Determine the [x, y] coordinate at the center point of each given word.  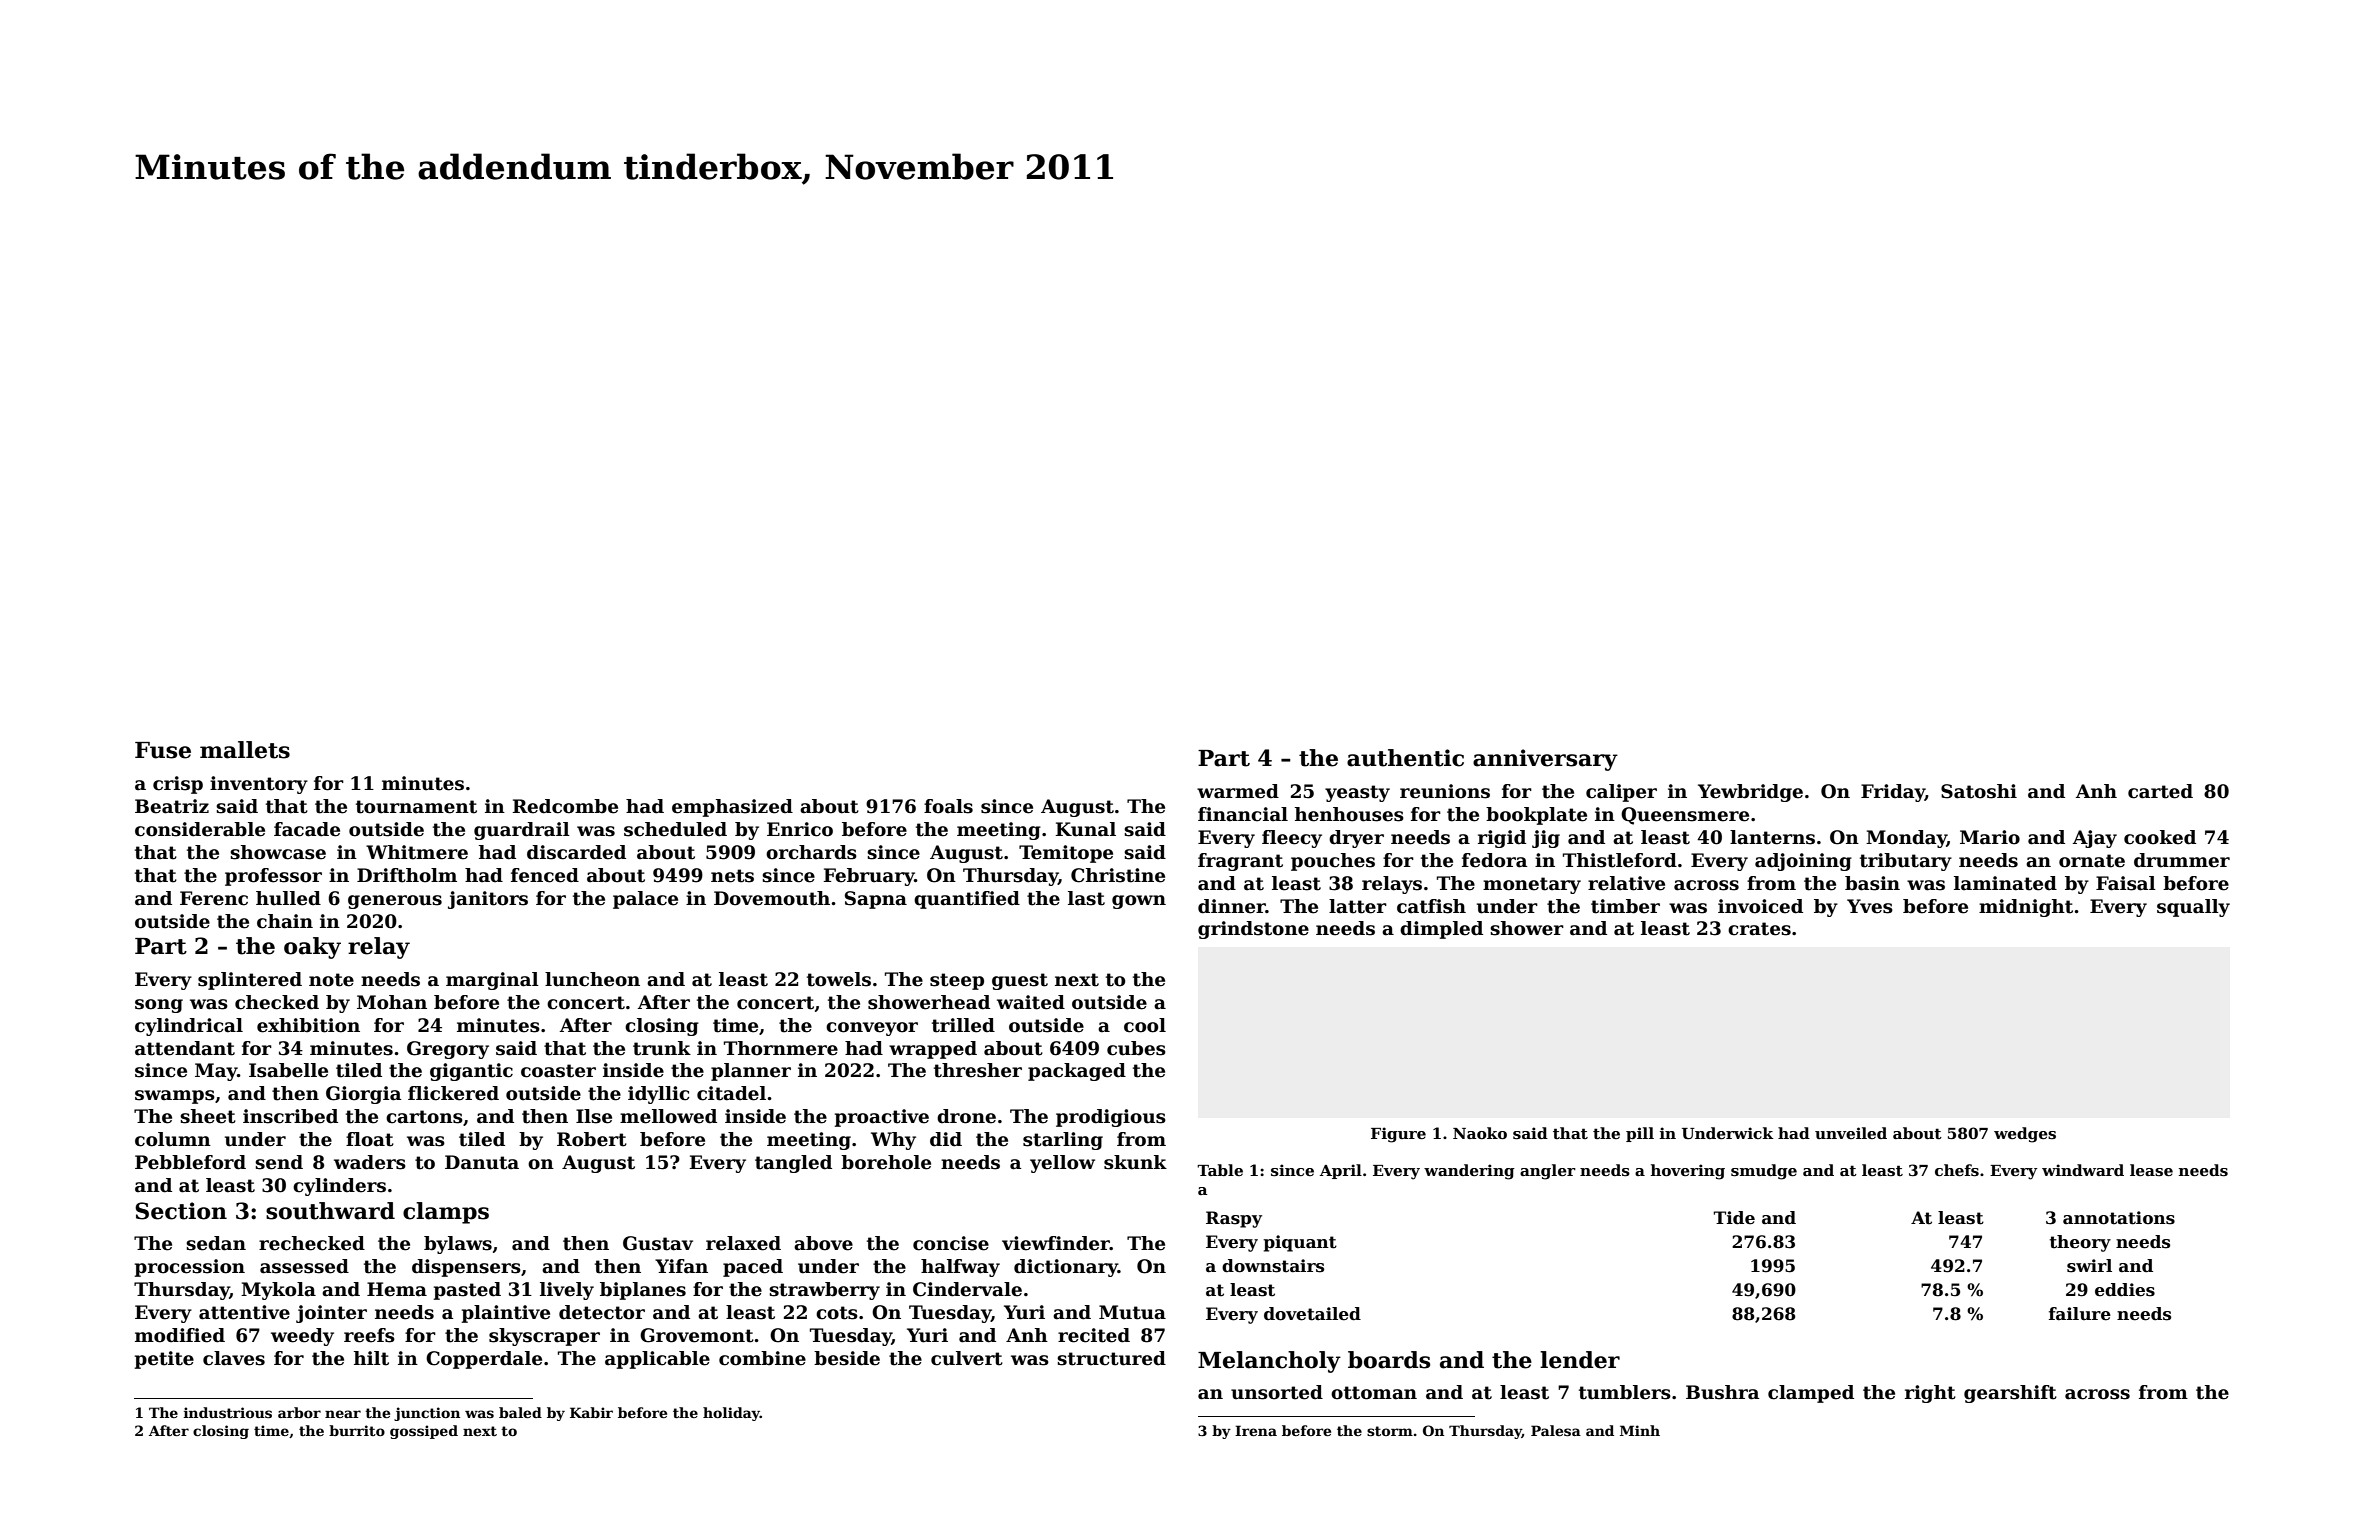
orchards [811, 852]
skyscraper [544, 1337]
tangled [793, 1164]
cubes [1136, 1048]
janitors [488, 900]
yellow [1062, 1164]
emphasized [732, 808]
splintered [250, 981]
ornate [2092, 861]
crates [1759, 929]
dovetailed [1312, 1314]
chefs [1957, 1170]
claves [234, 1358]
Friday [1893, 793]
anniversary [1545, 760]
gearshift [2010, 1394]
